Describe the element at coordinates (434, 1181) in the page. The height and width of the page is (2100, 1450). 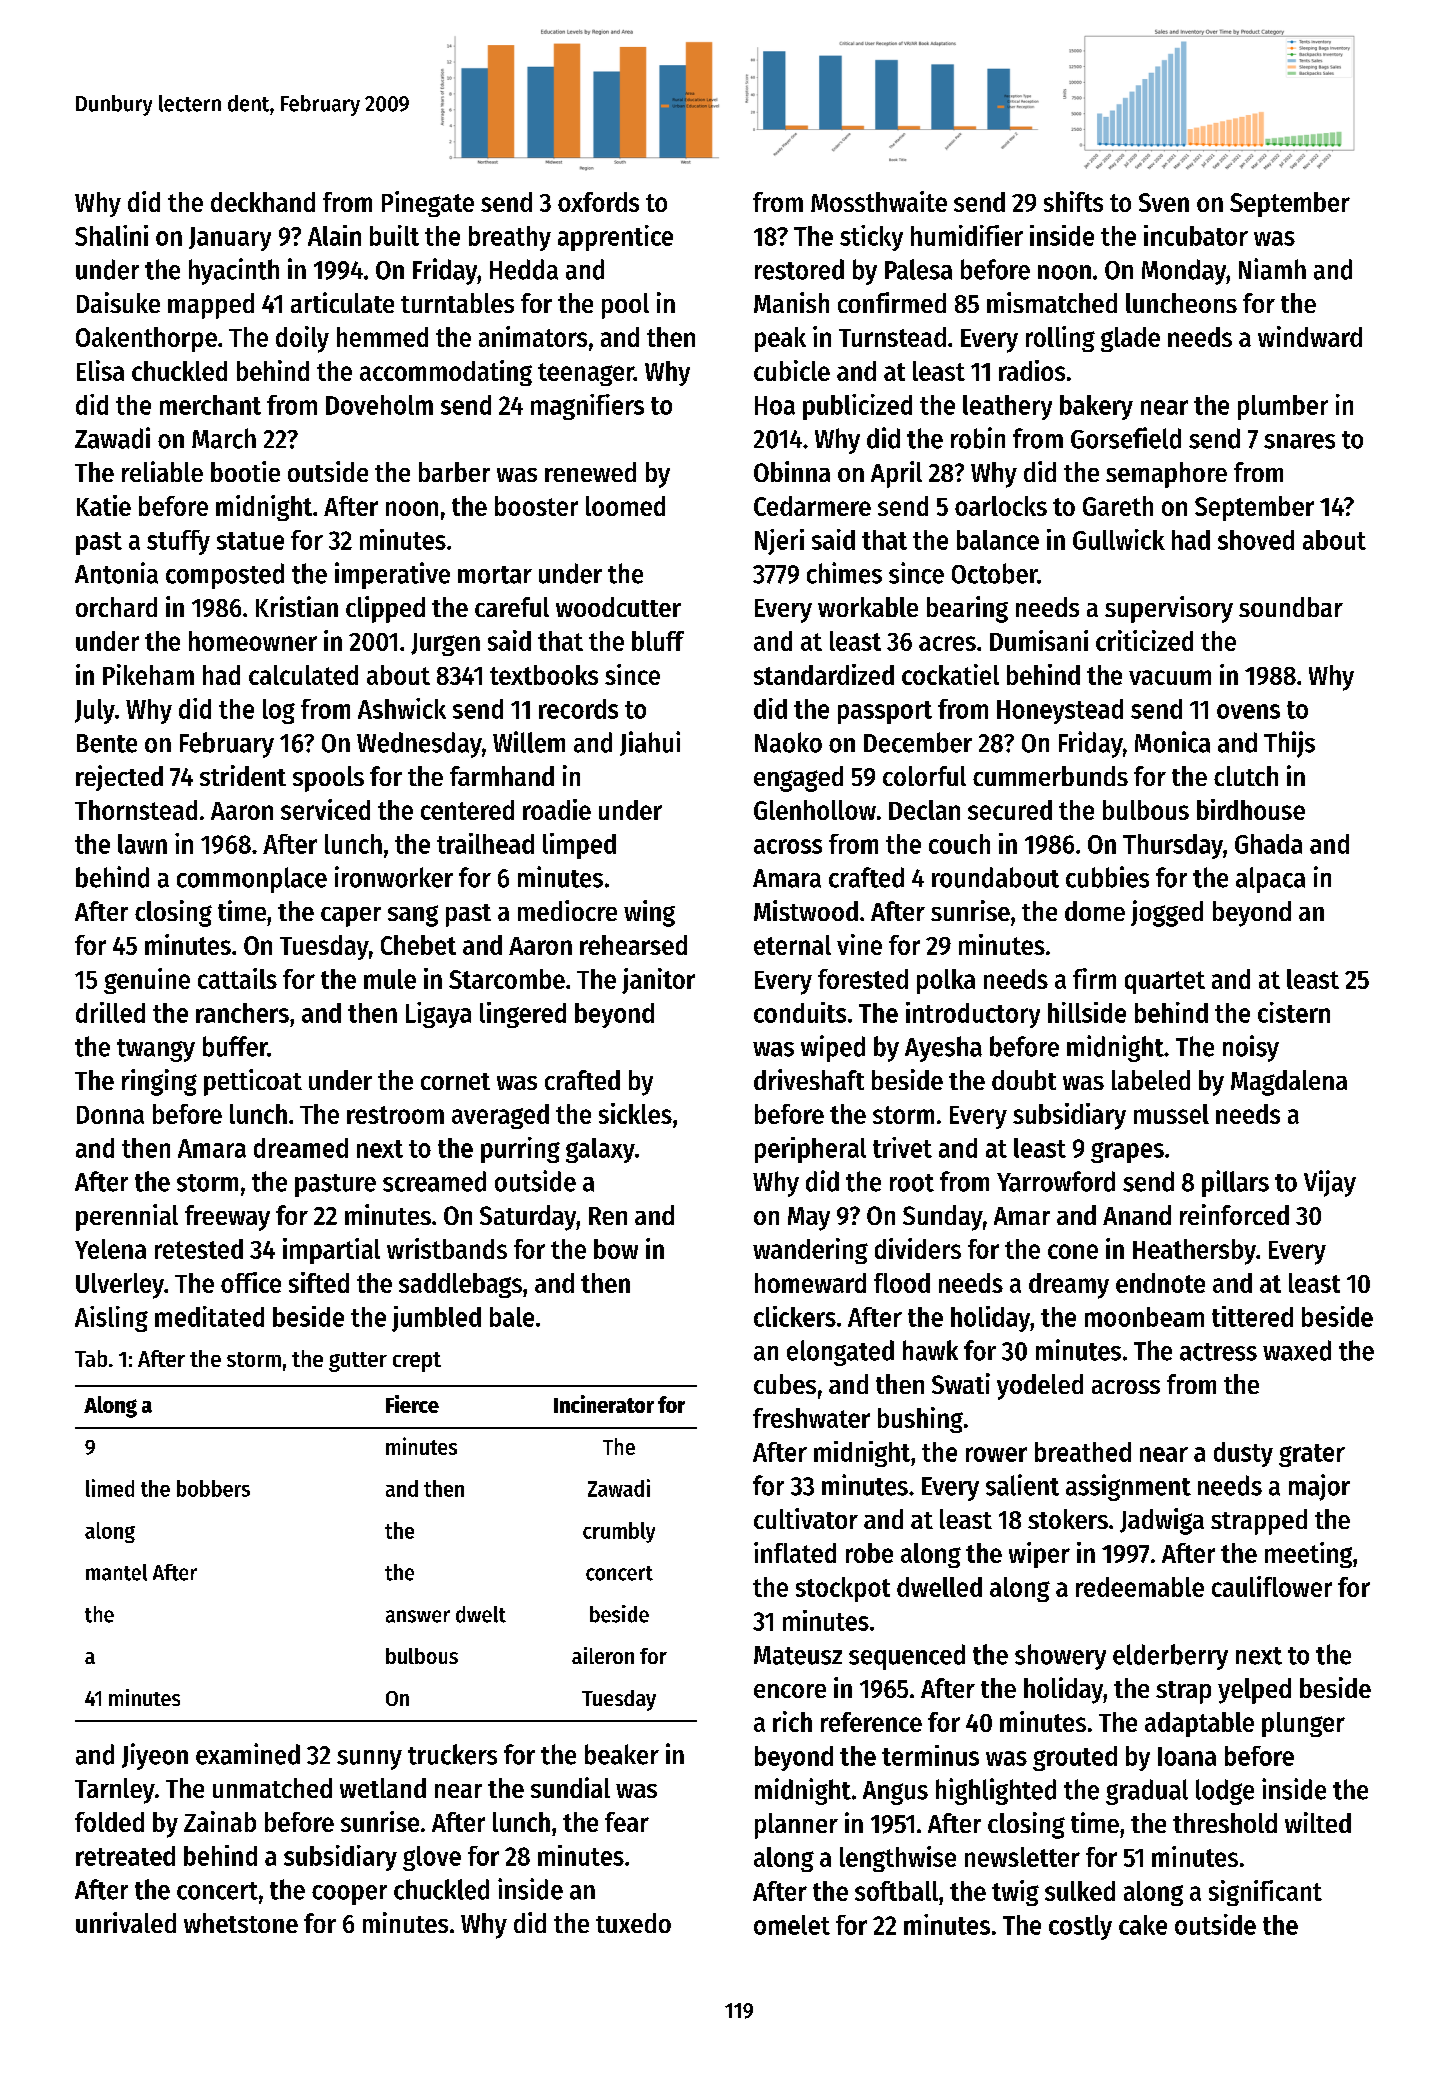
I see `screamed` at that location.
